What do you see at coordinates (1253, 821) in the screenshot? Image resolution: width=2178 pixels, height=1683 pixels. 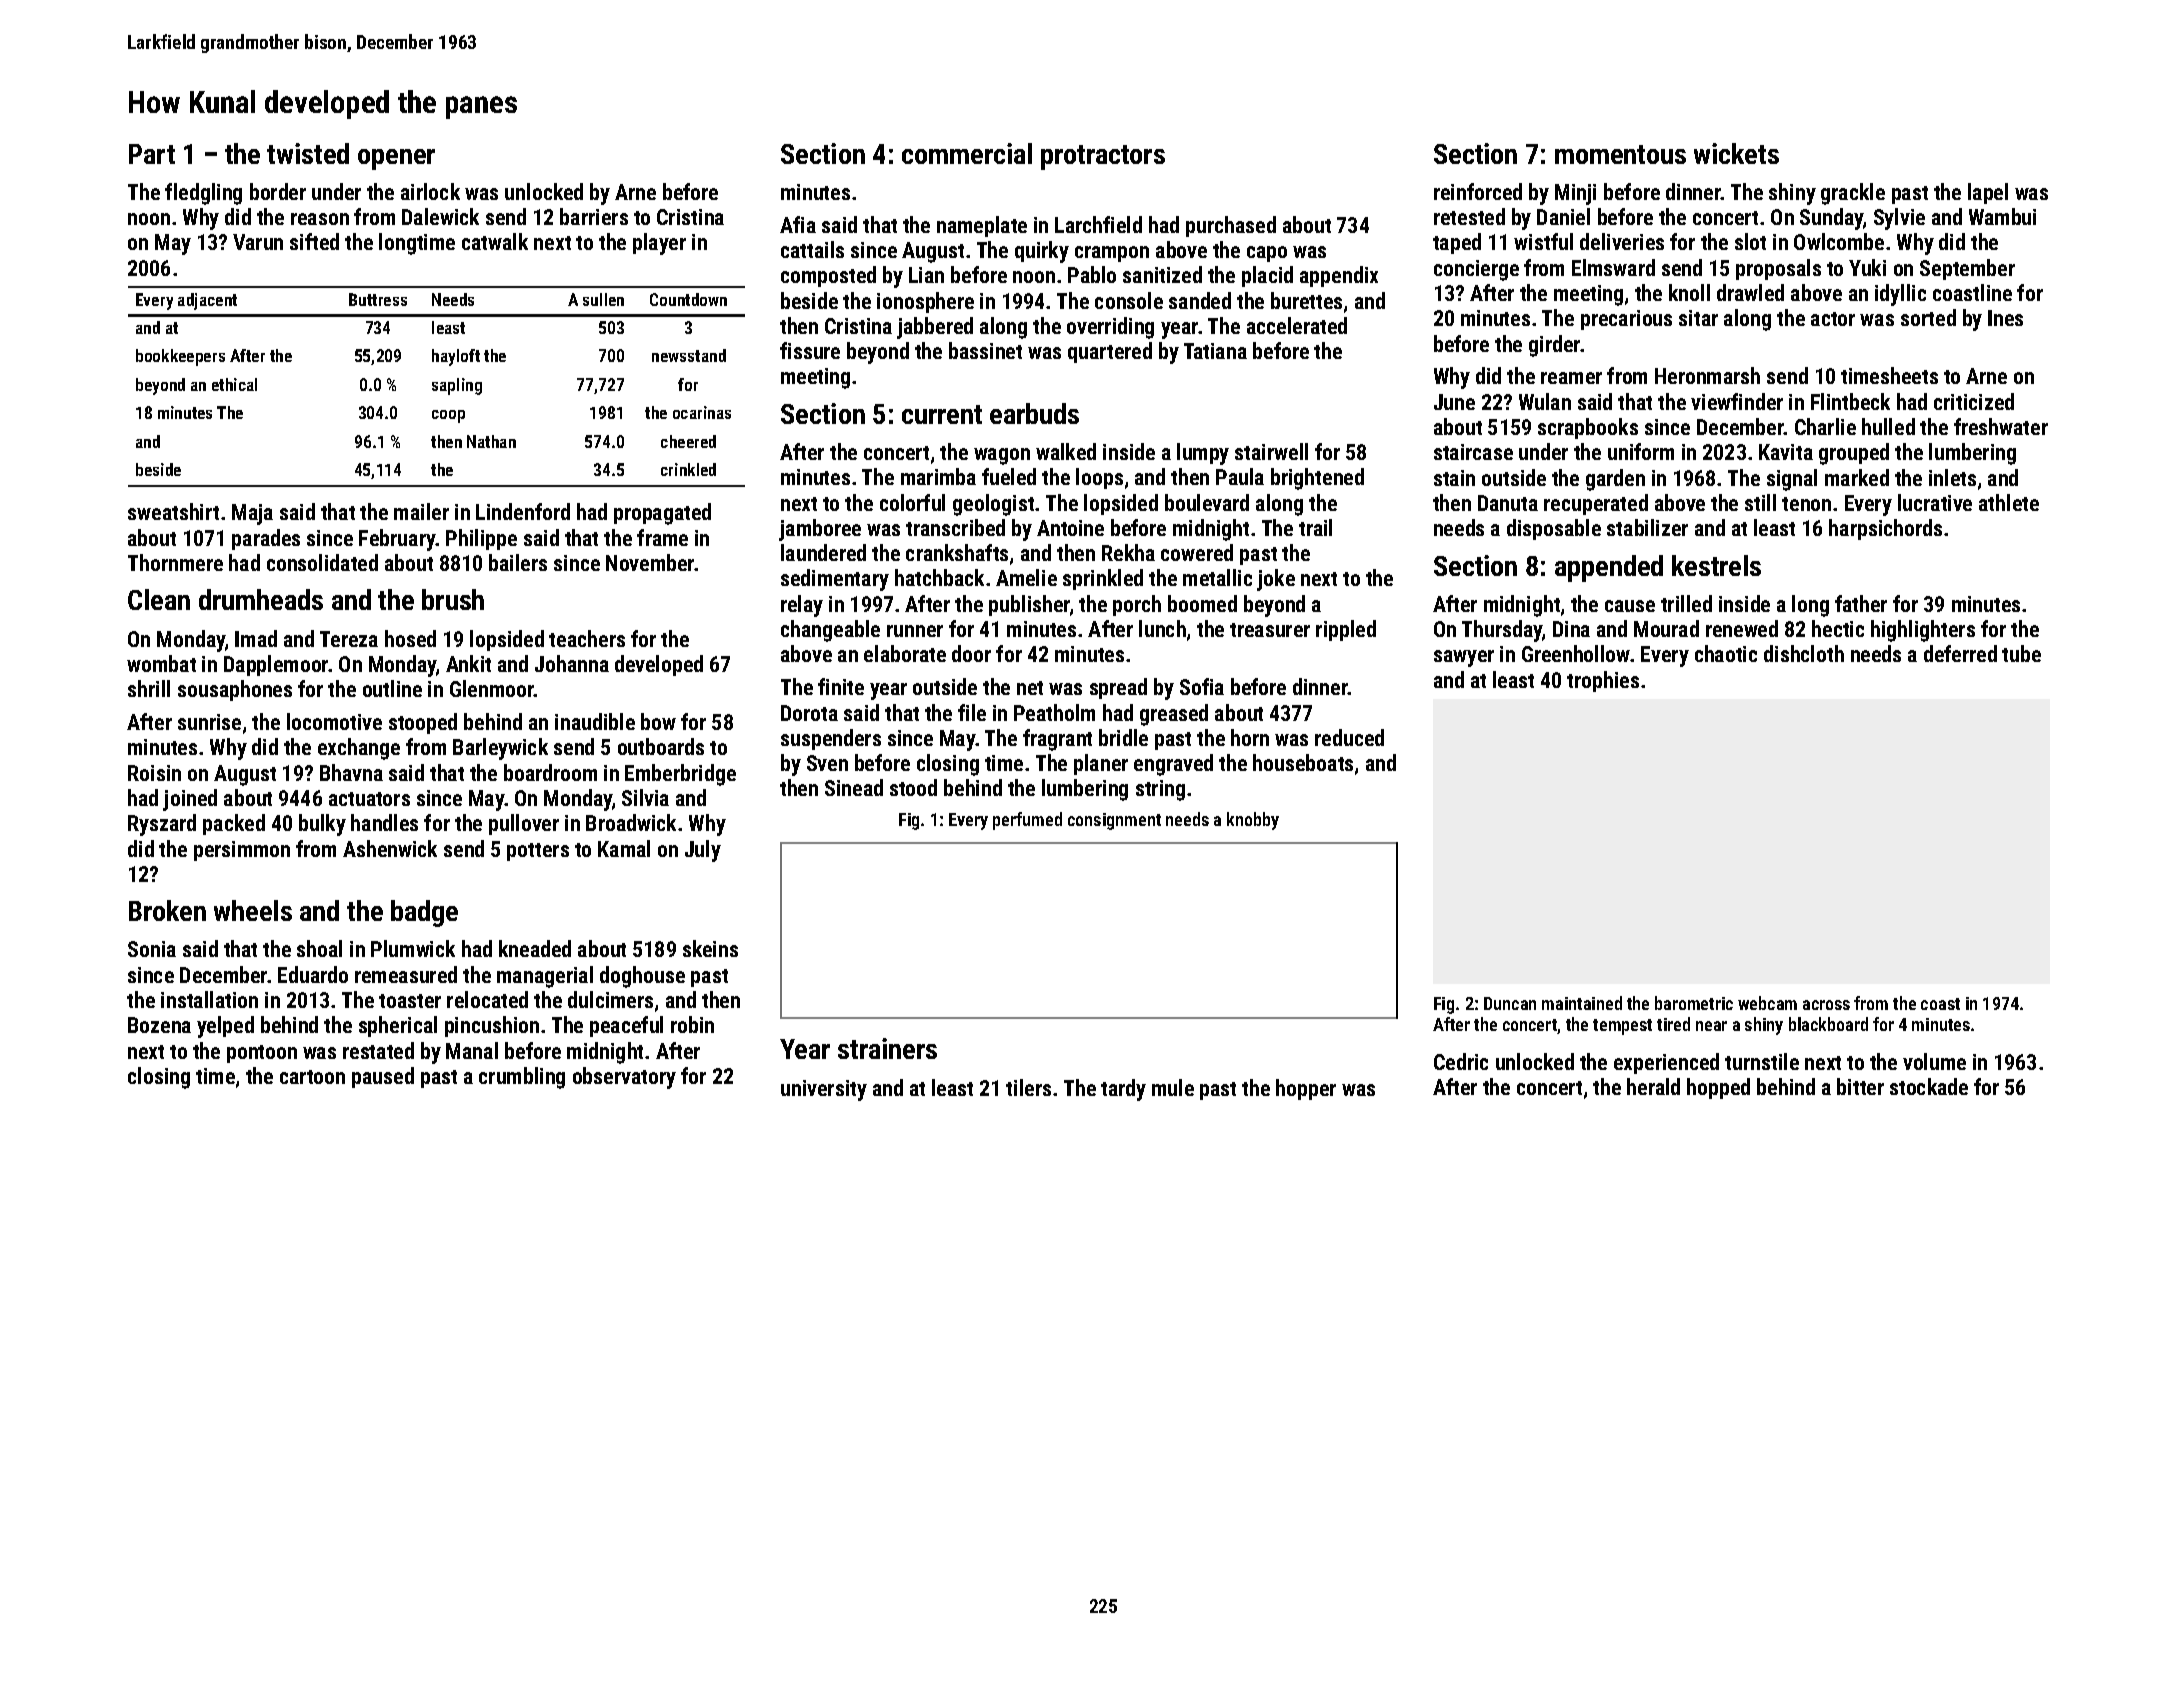 I see `knobby` at bounding box center [1253, 821].
